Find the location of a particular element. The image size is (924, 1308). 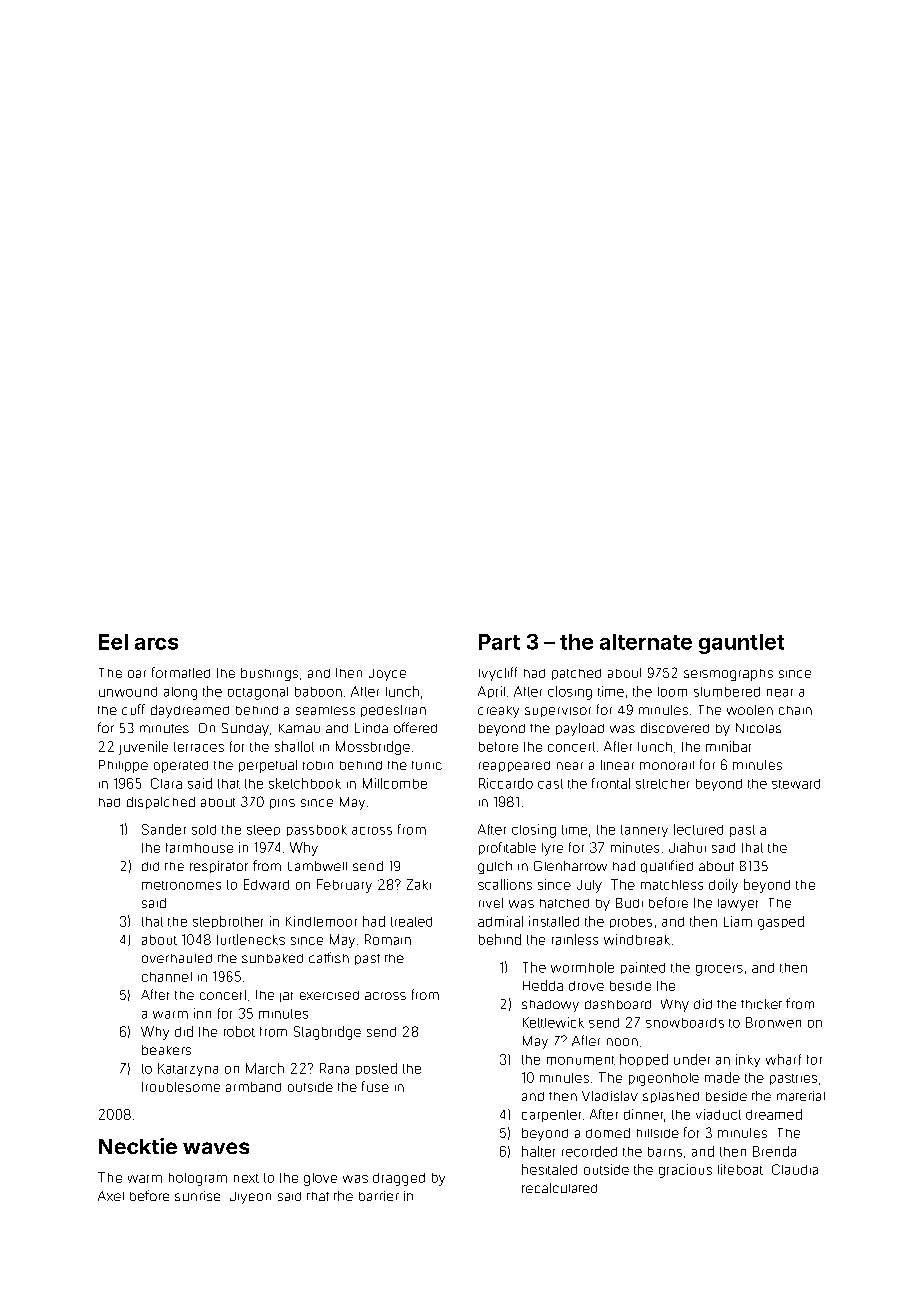

Bronwen is located at coordinates (773, 1022).
